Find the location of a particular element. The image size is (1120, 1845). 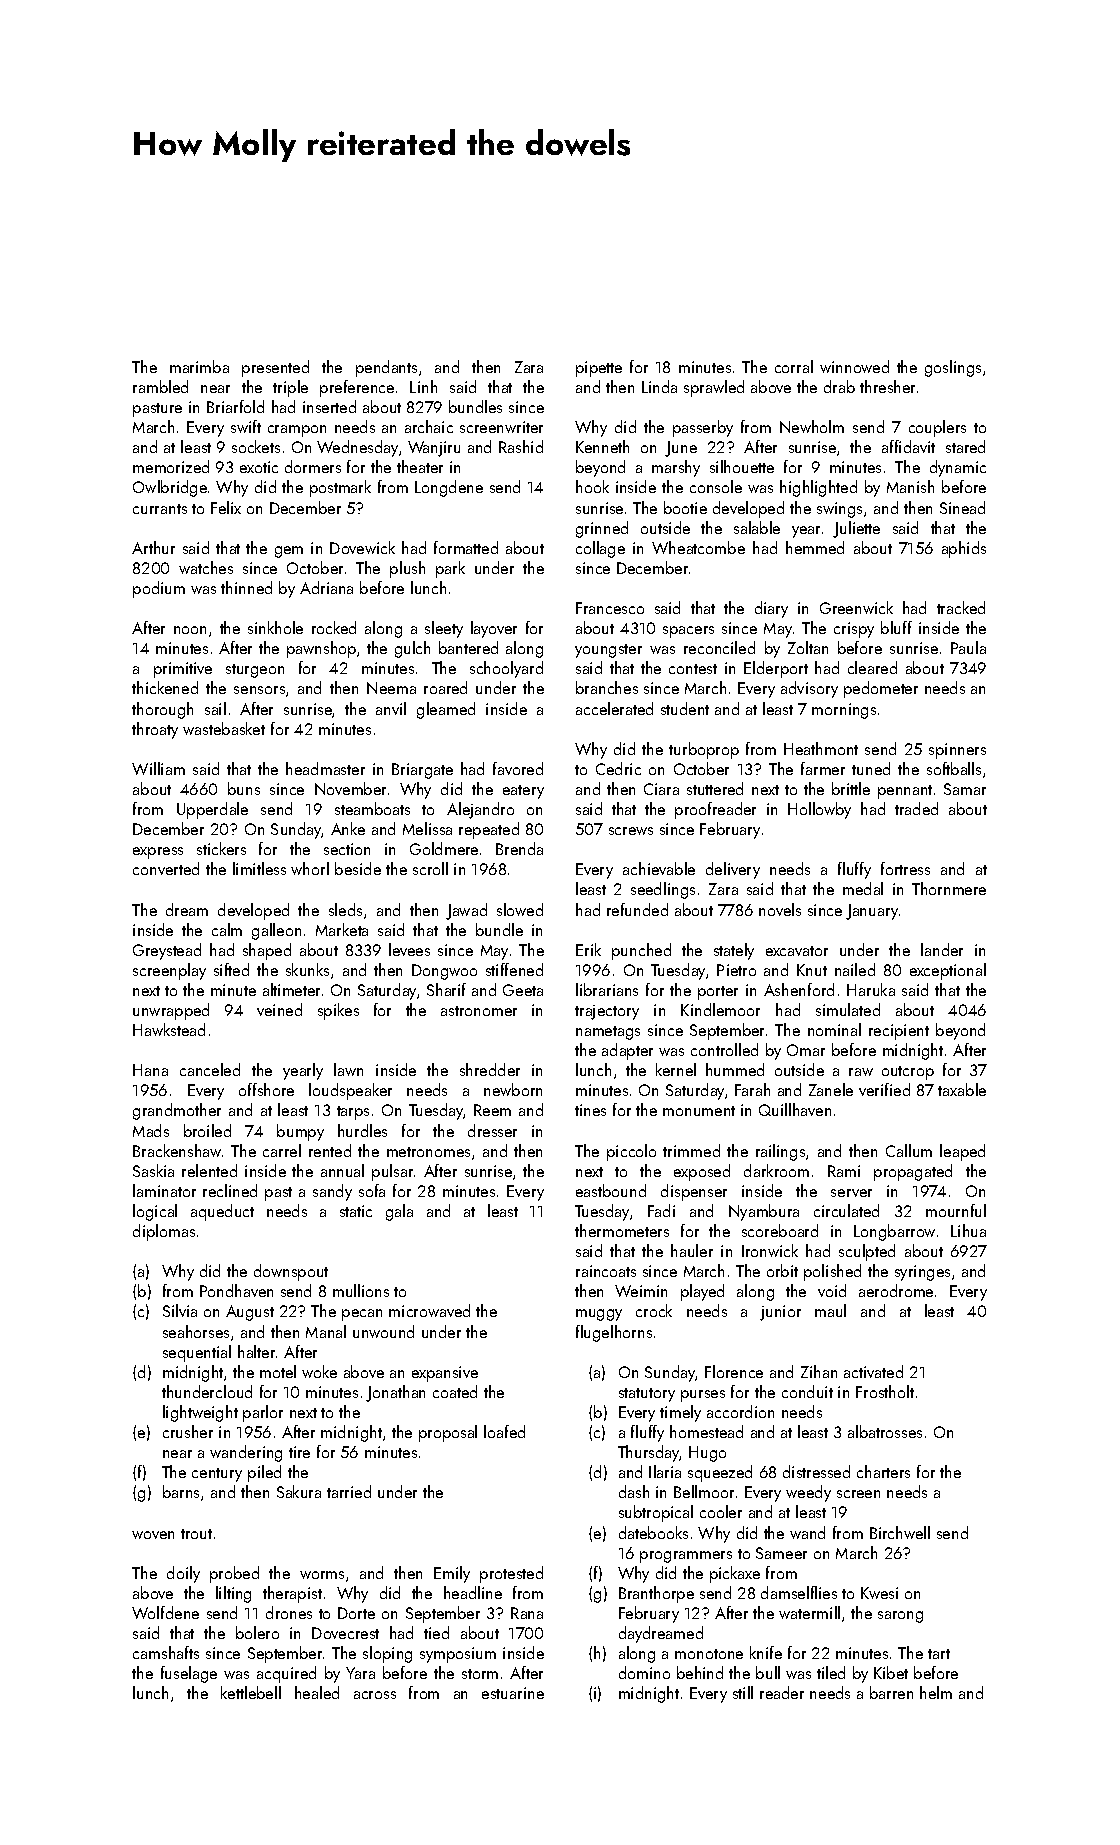

sinkhole is located at coordinates (275, 627).
